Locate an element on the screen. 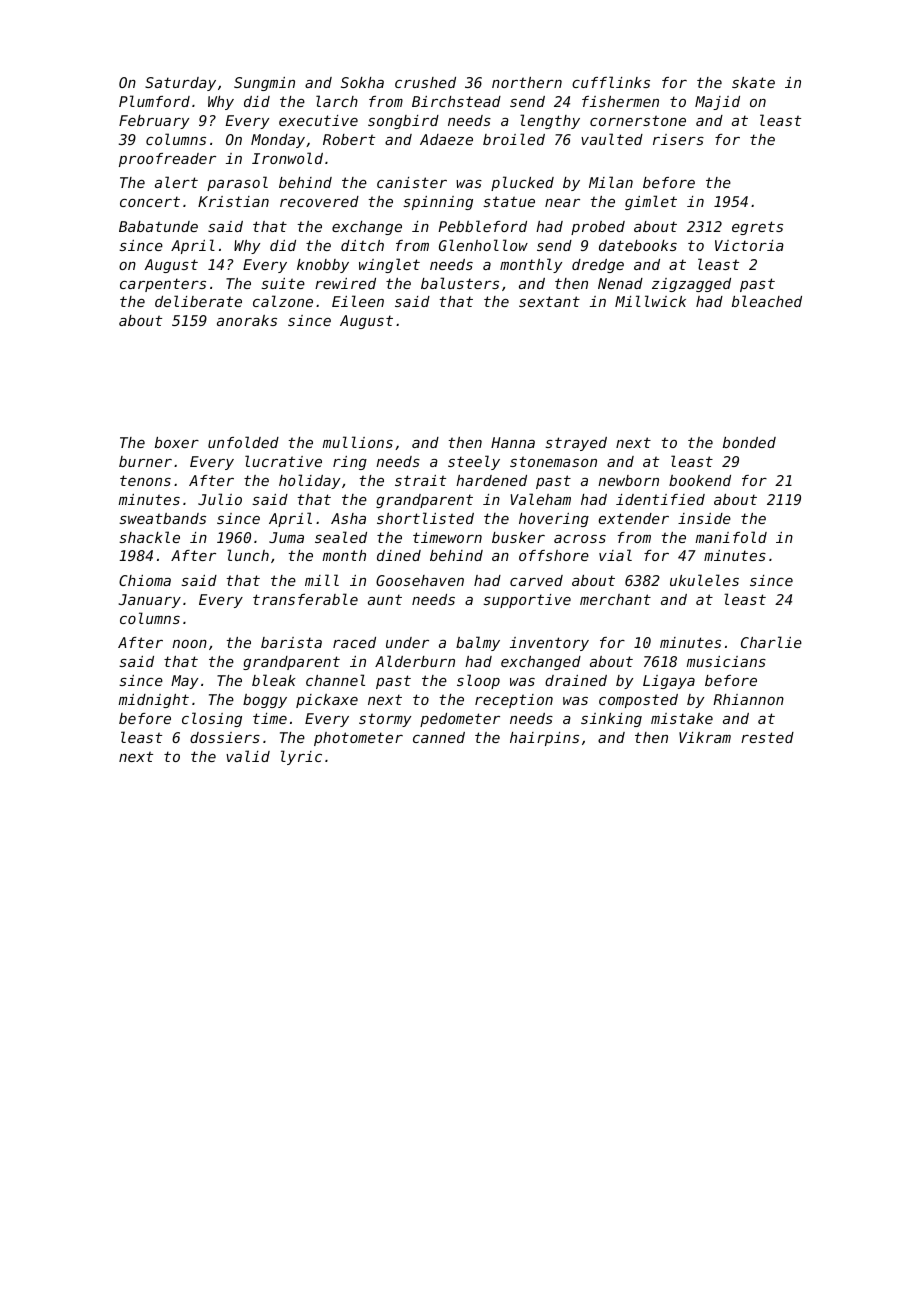 This screenshot has height=1308, width=924. inventory is located at coordinates (549, 644).
